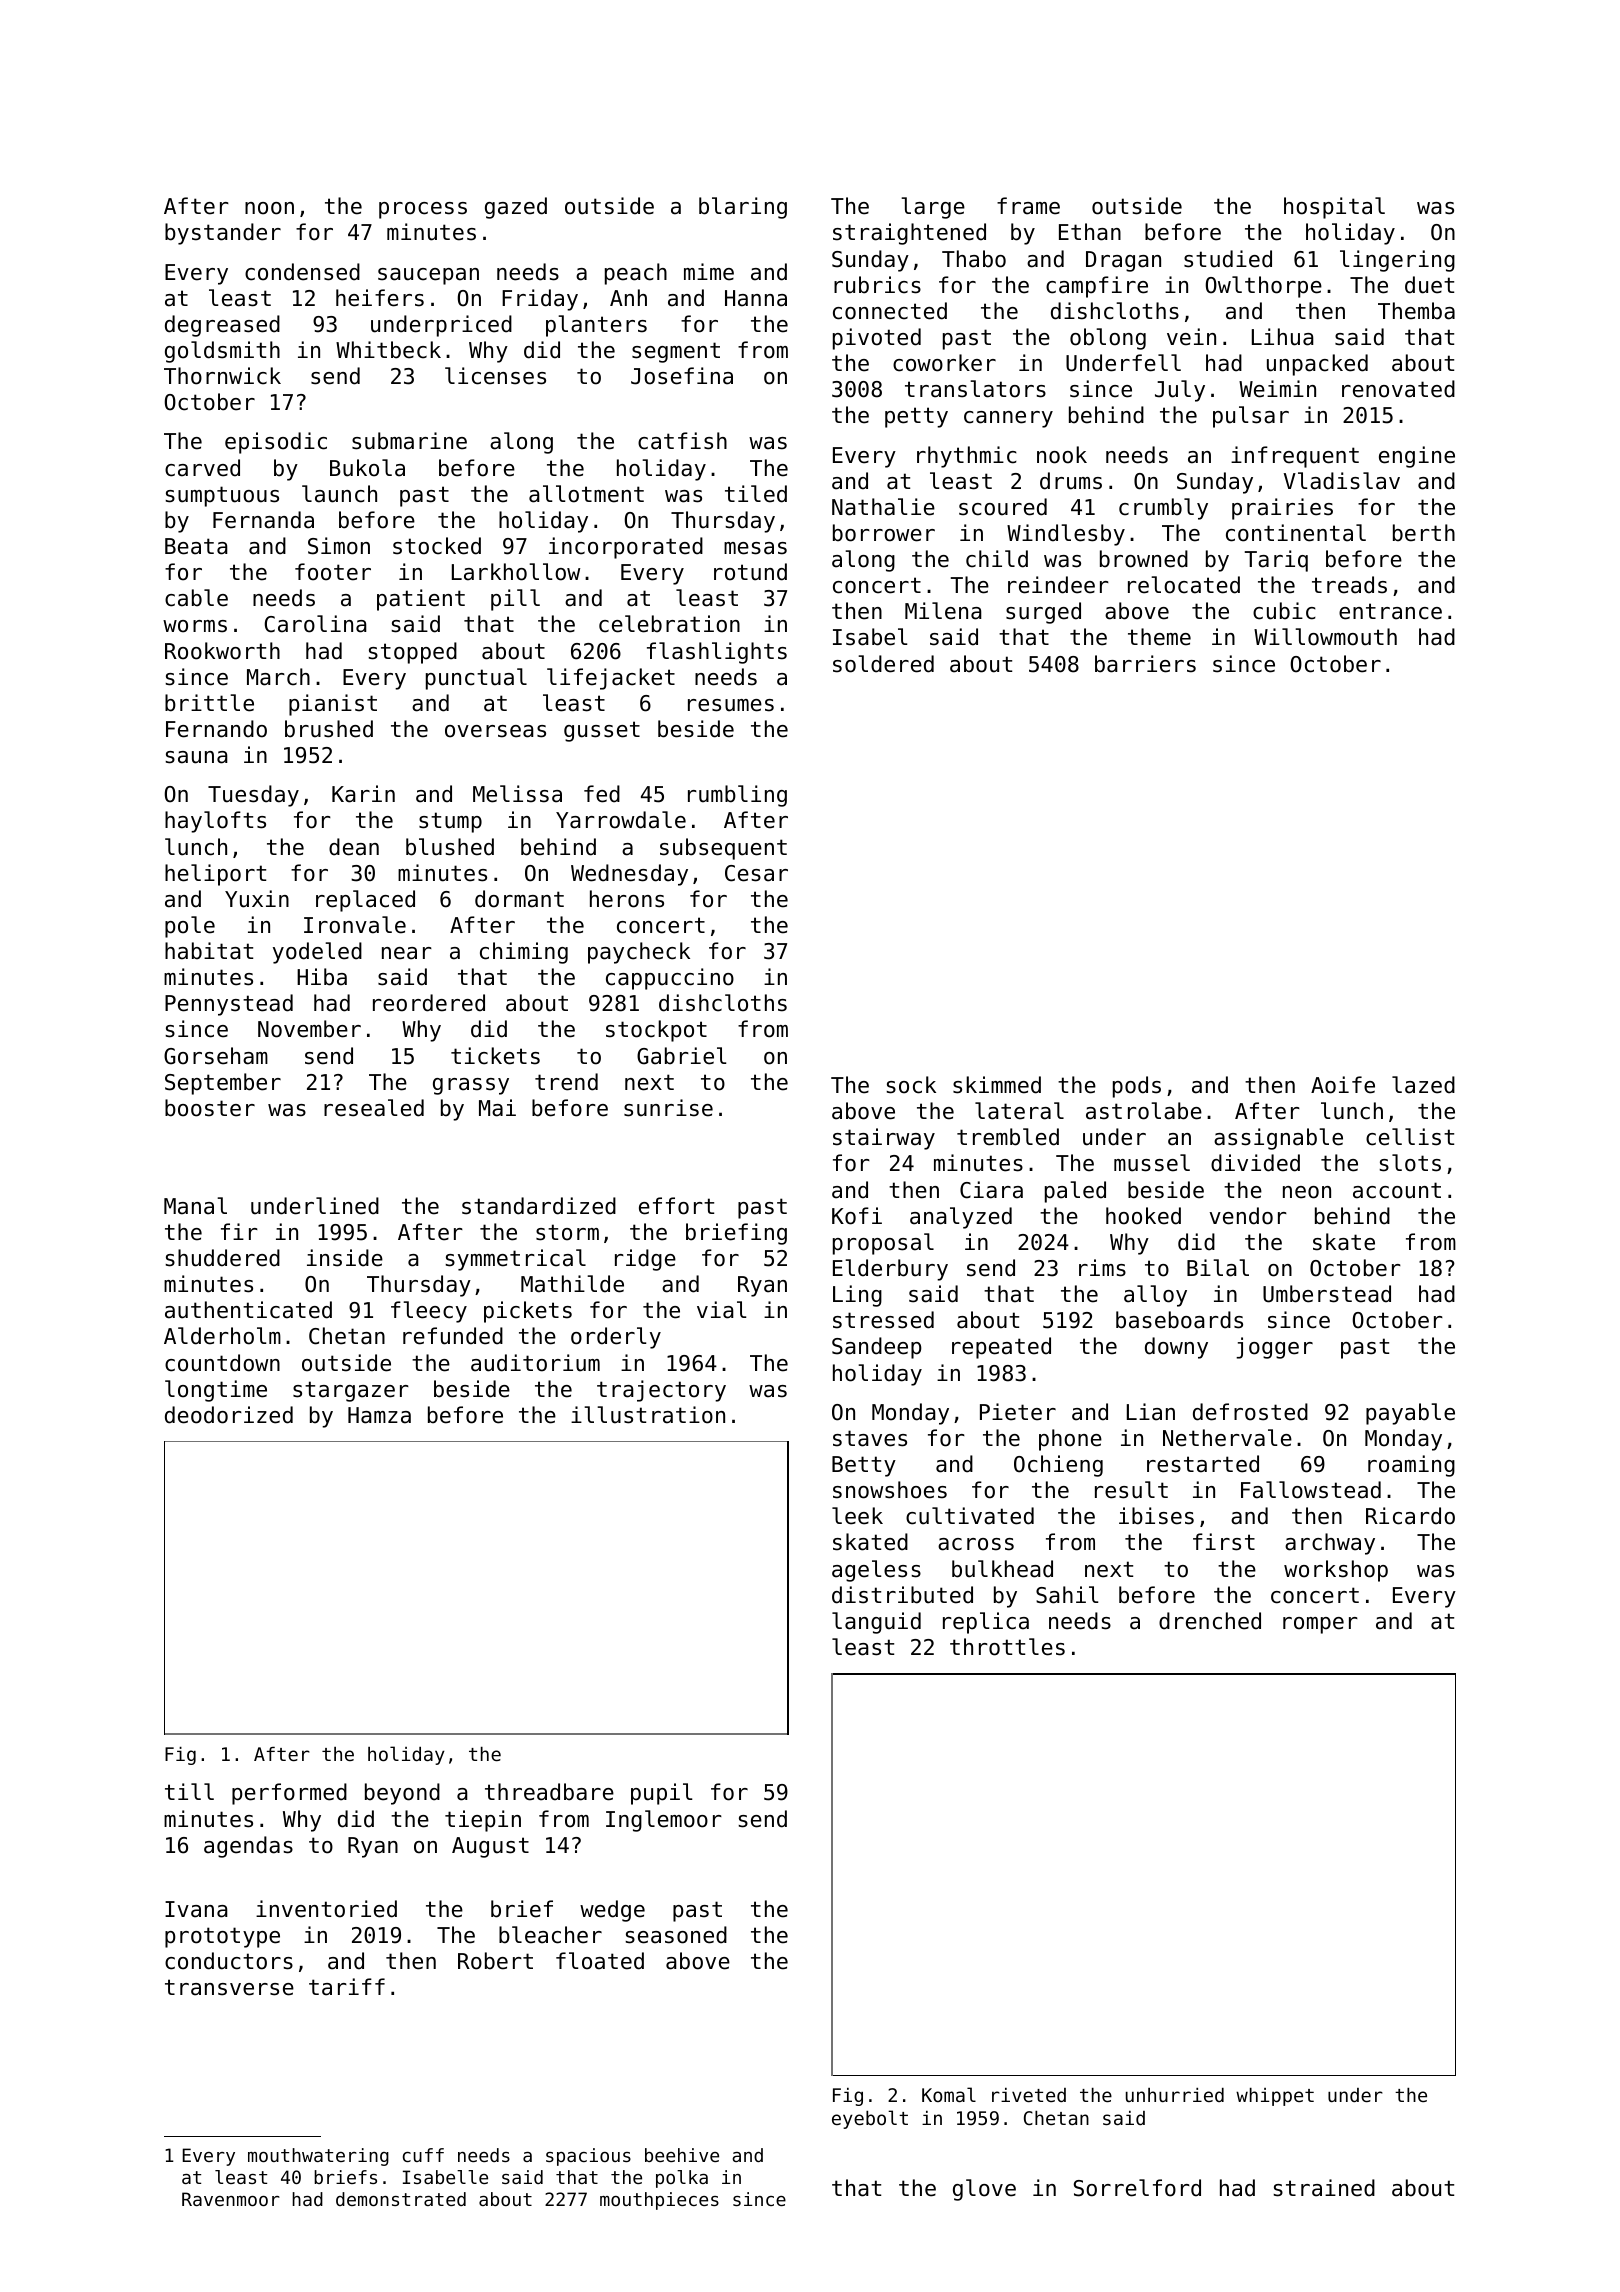 The image size is (1620, 2292). I want to click on Betty, so click(864, 1466).
